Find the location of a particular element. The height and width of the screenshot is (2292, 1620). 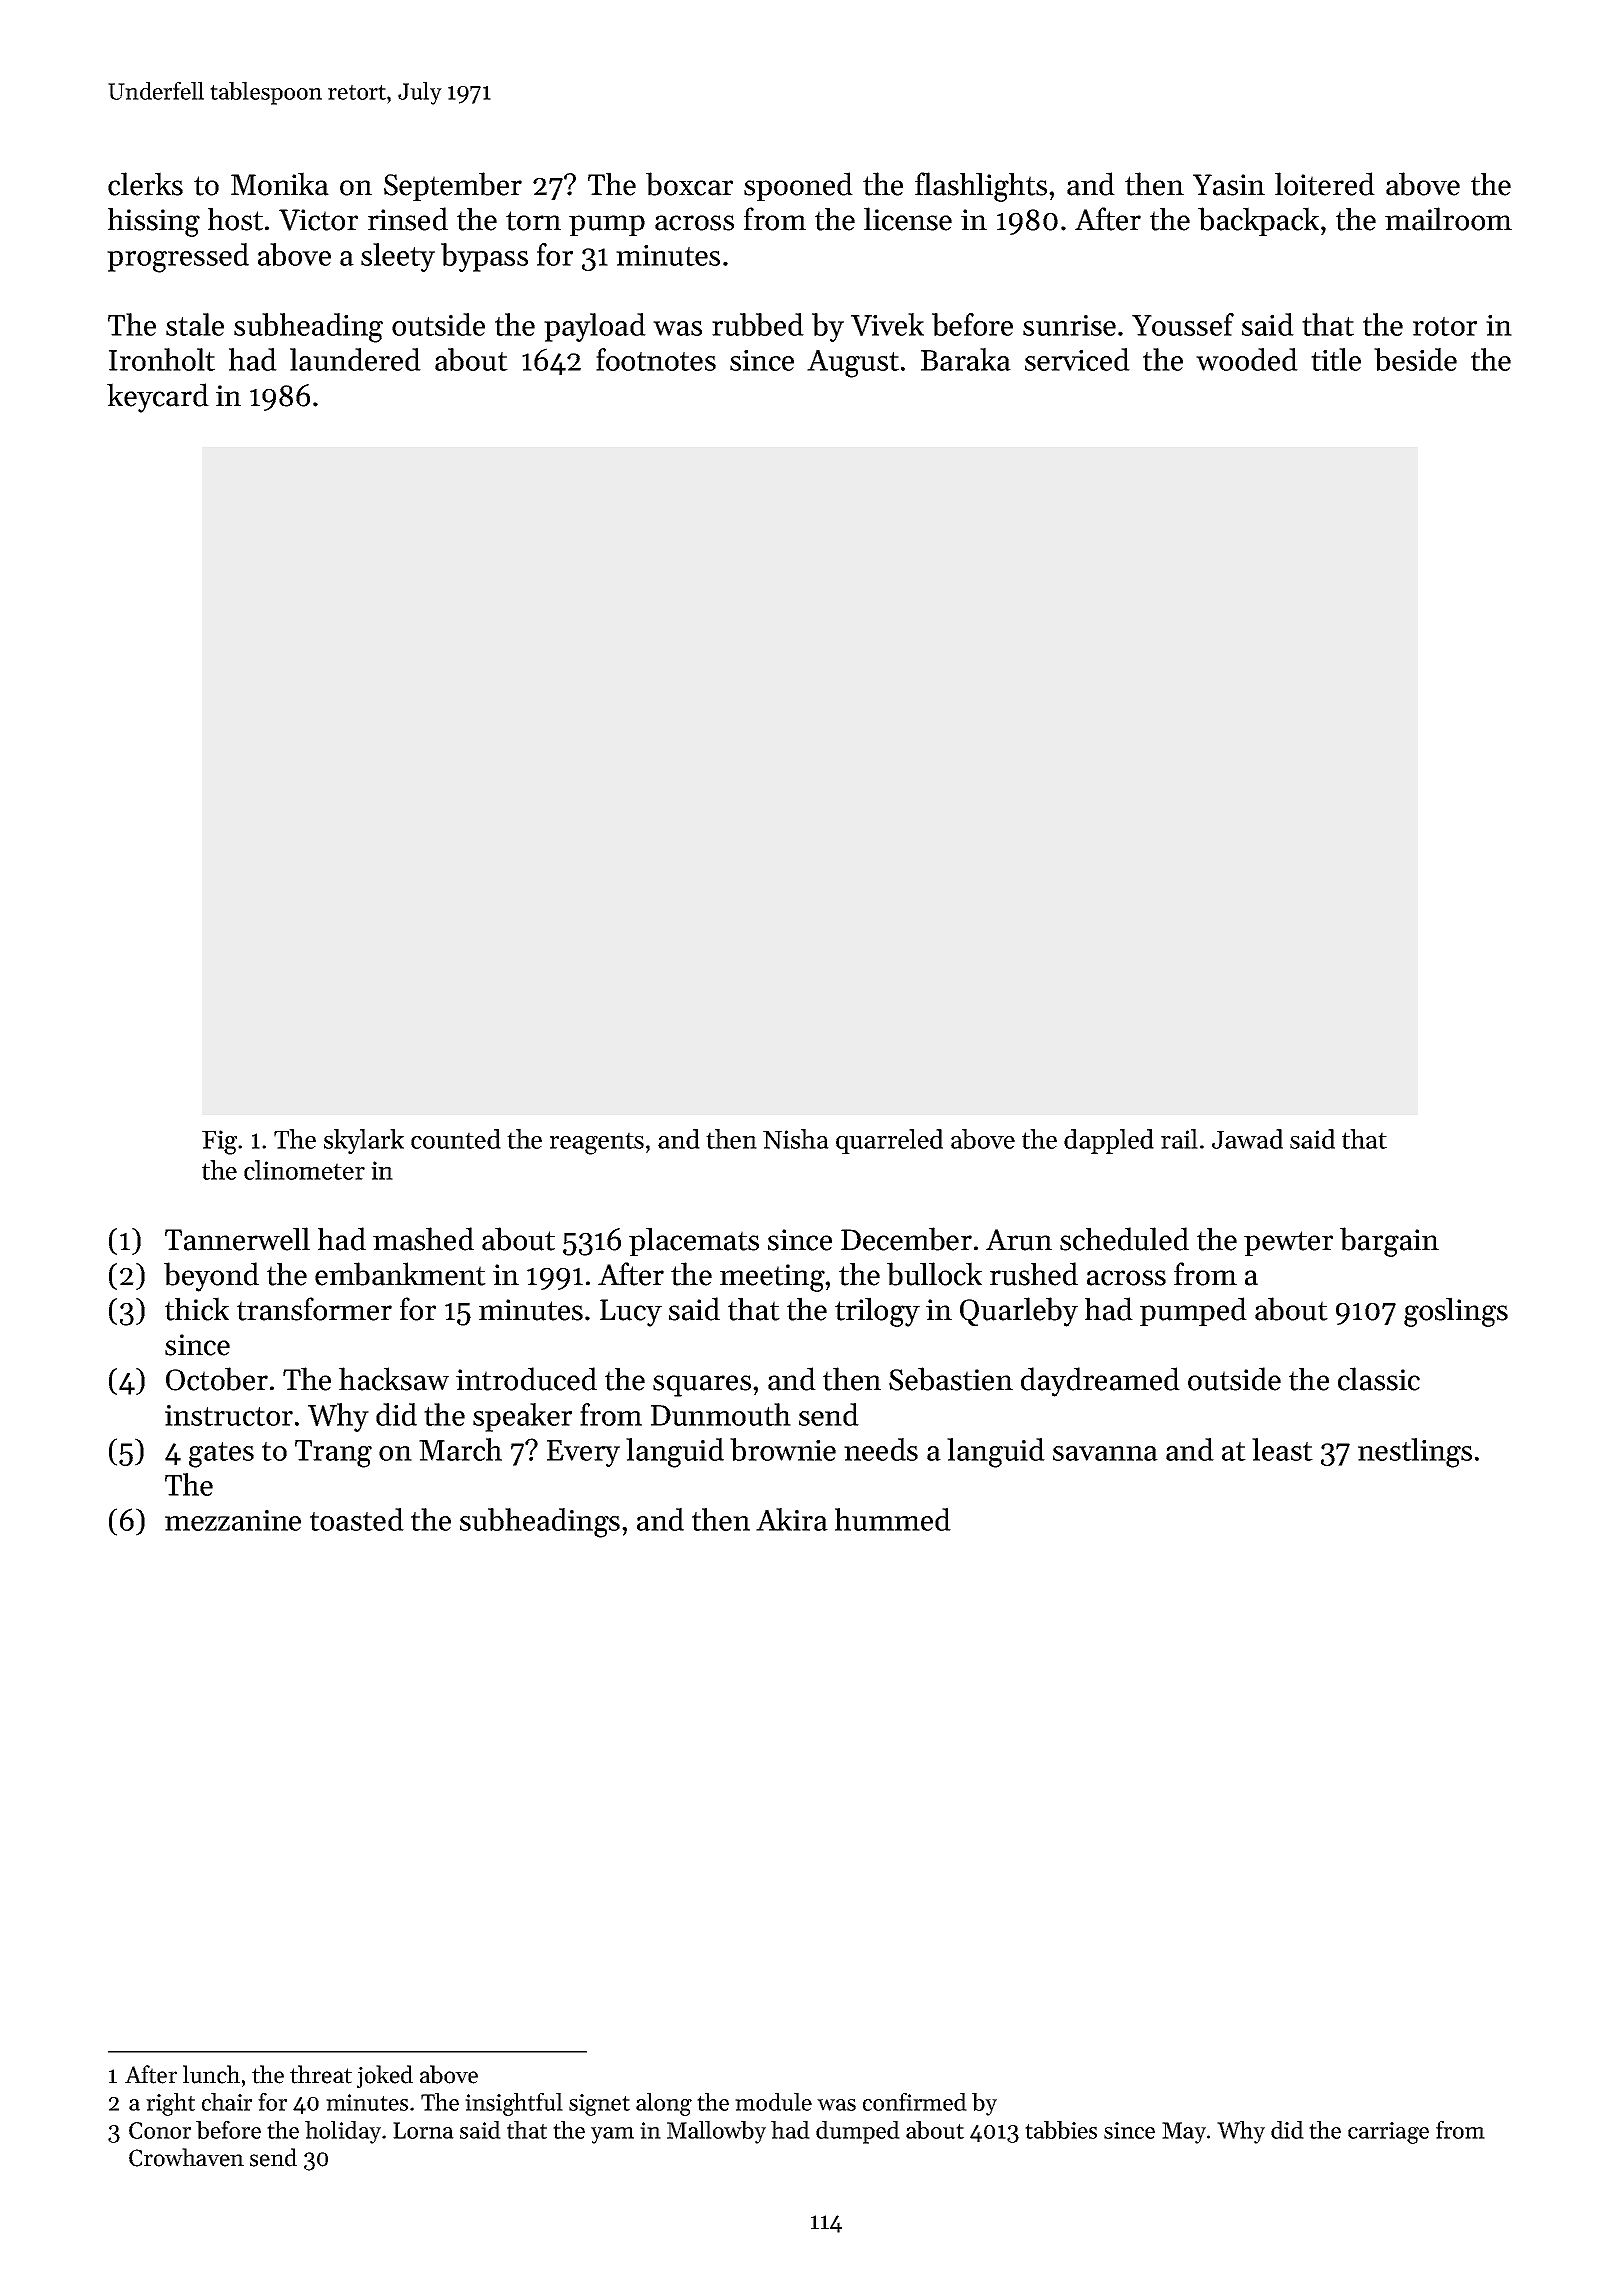

spooned is located at coordinates (798, 186).
